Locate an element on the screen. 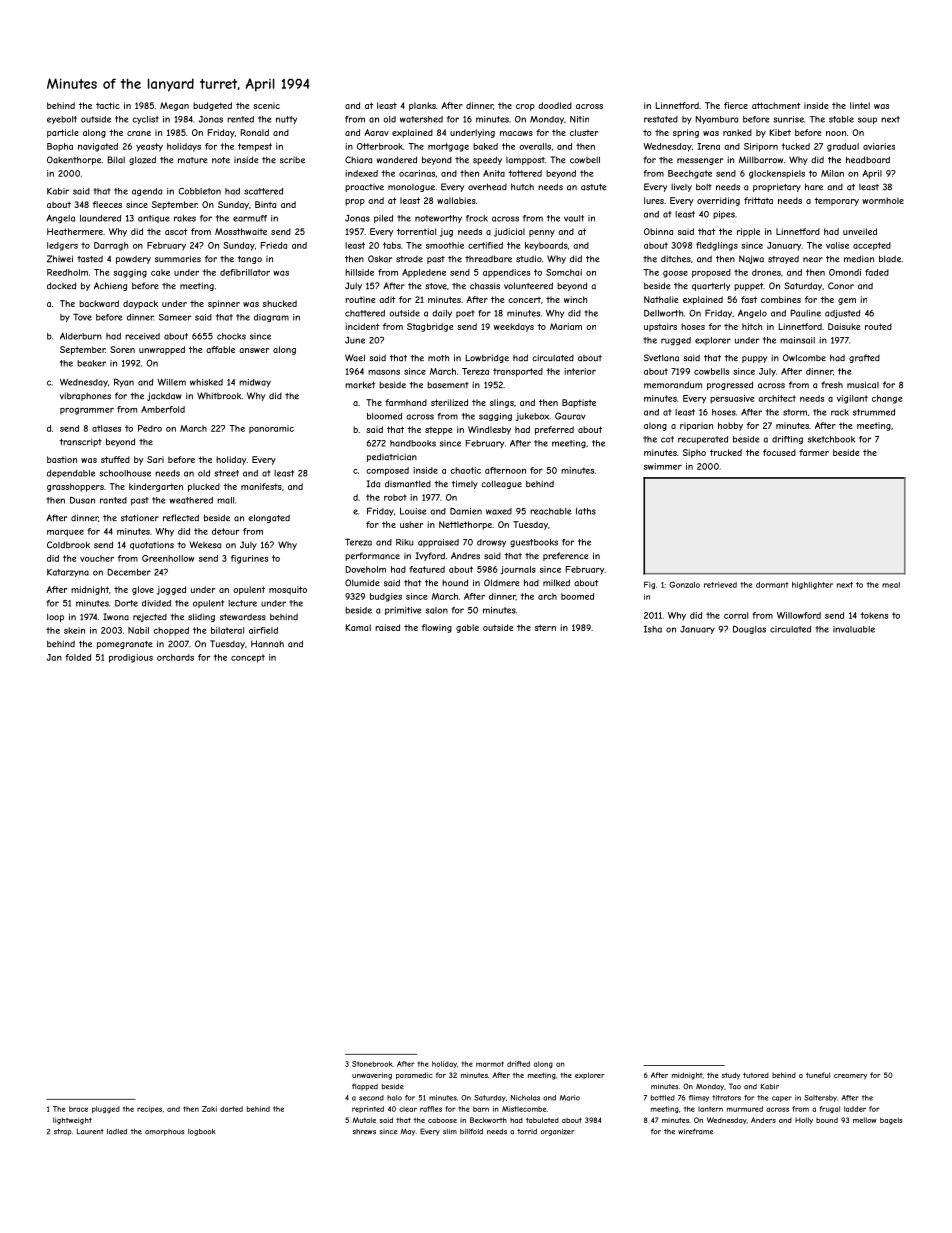  lecture is located at coordinates (242, 603).
